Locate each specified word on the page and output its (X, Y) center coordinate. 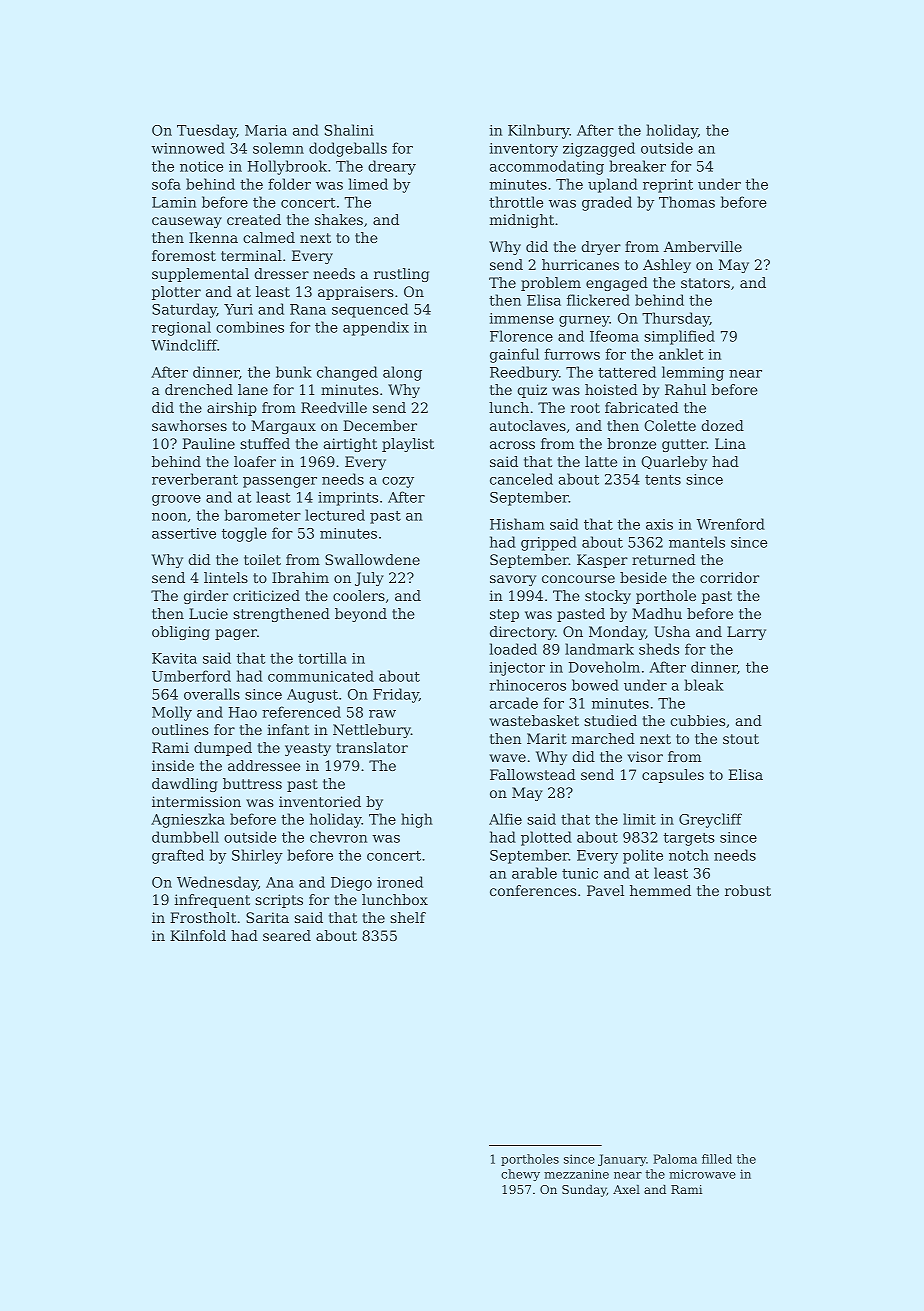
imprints (348, 499)
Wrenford (731, 524)
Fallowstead (533, 774)
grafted (178, 856)
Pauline (208, 443)
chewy (520, 1175)
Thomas (687, 202)
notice (201, 166)
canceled (521, 479)
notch (689, 855)
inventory (523, 150)
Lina (730, 443)
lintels (226, 577)
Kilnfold (198, 935)
